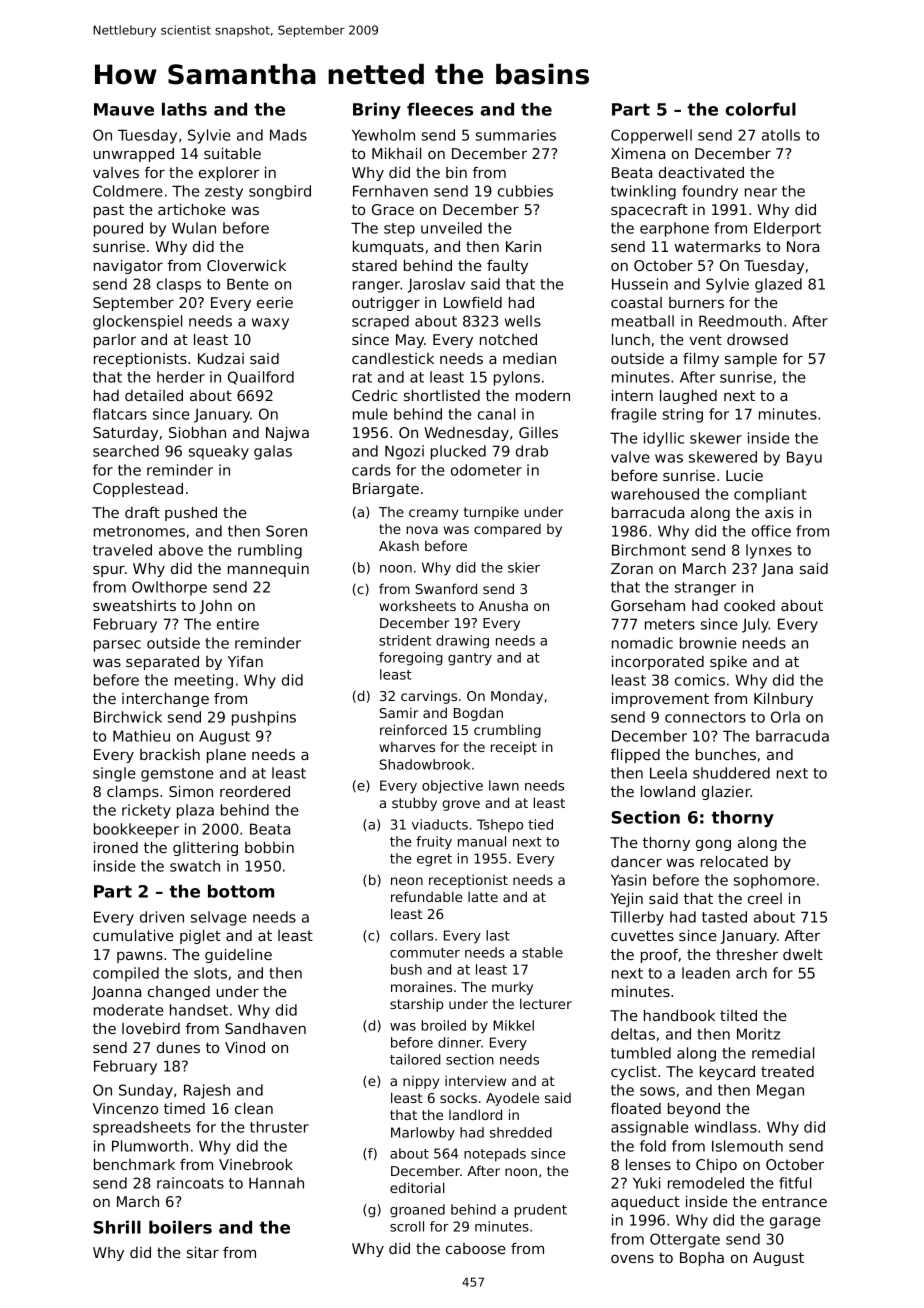  I want to click on Mauve, so click(124, 109).
